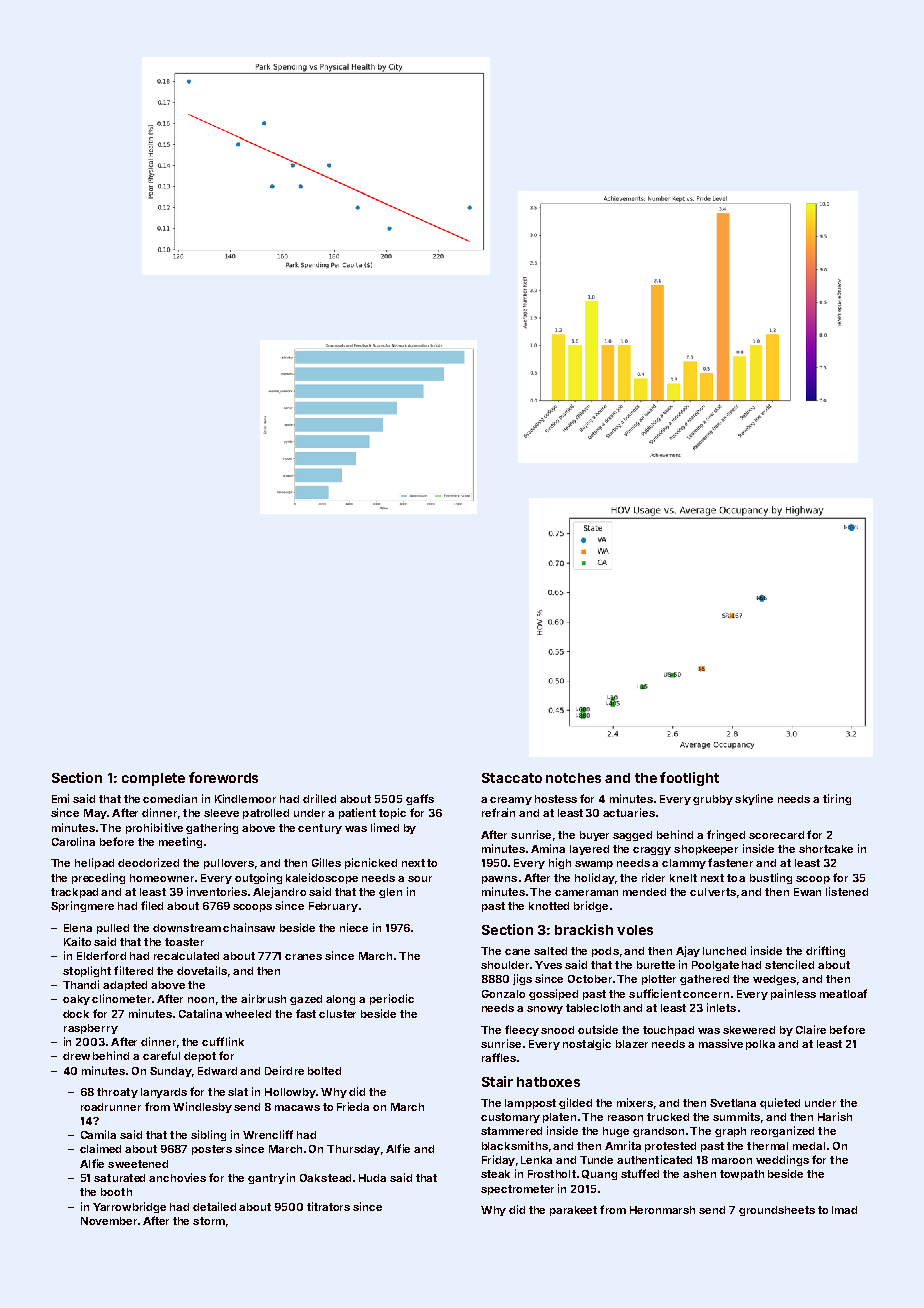  I want to click on trackpad, so click(74, 893).
